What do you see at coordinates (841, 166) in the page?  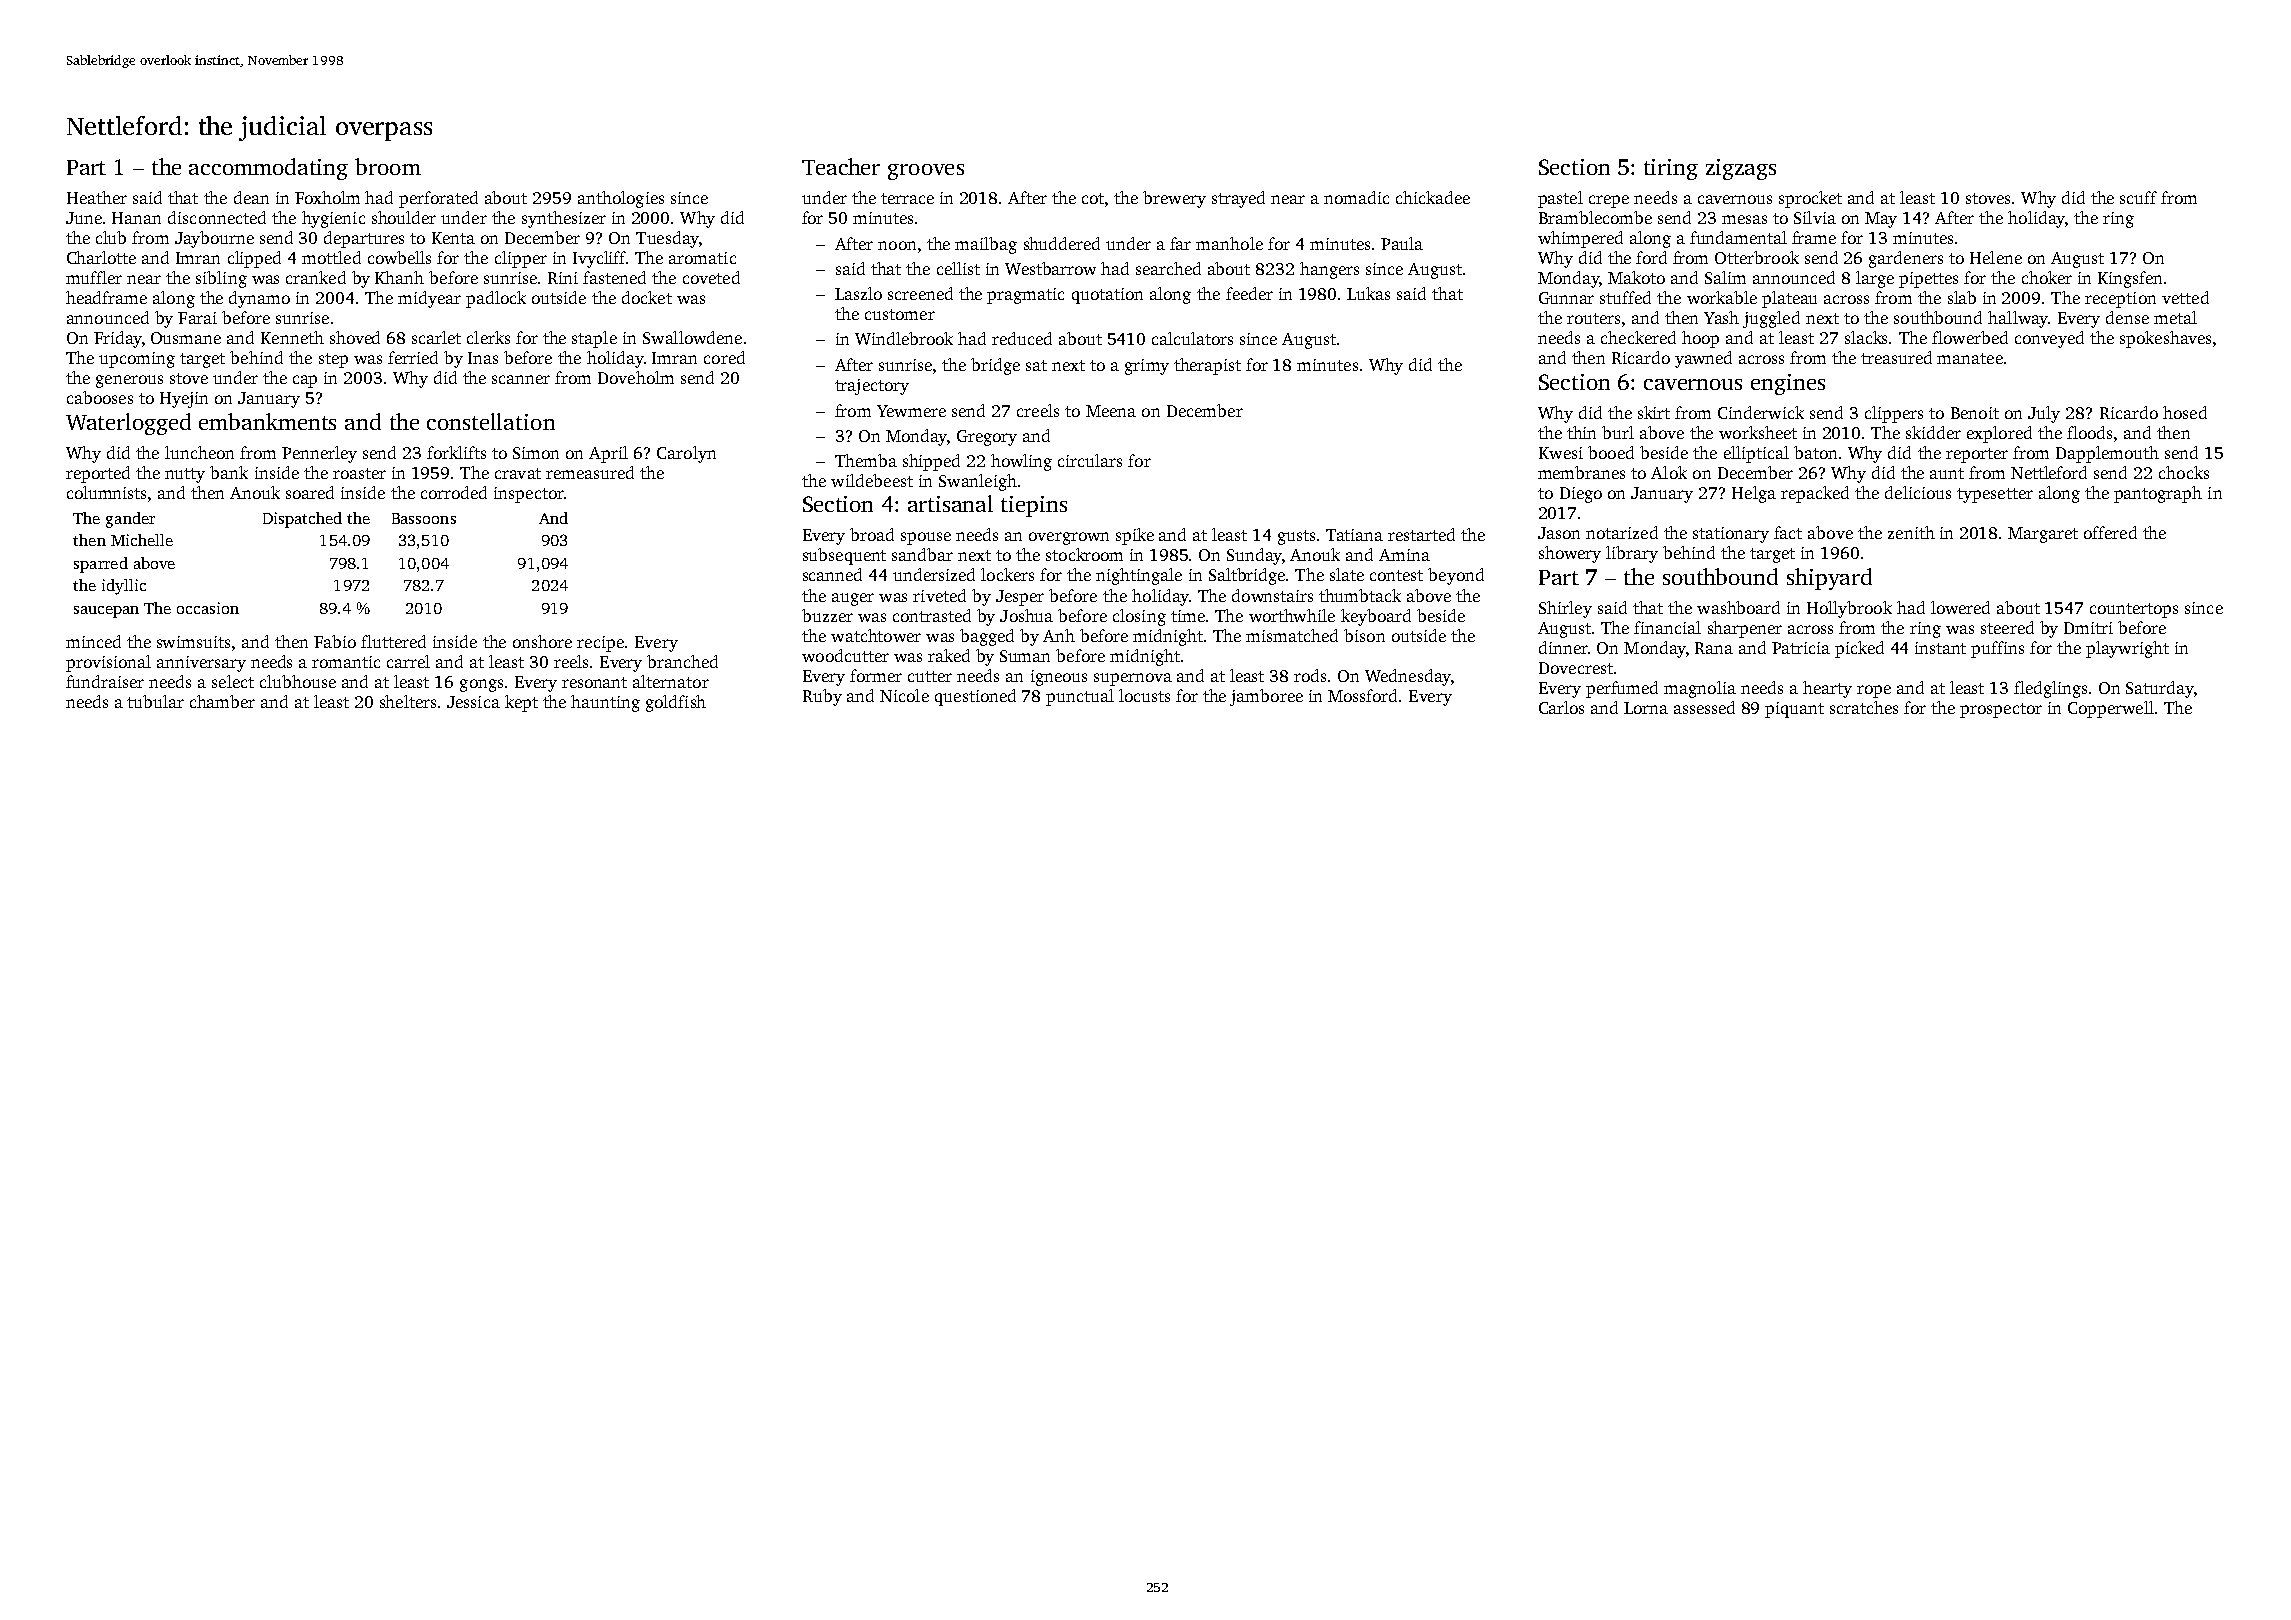 I see `Teacher` at bounding box center [841, 166].
